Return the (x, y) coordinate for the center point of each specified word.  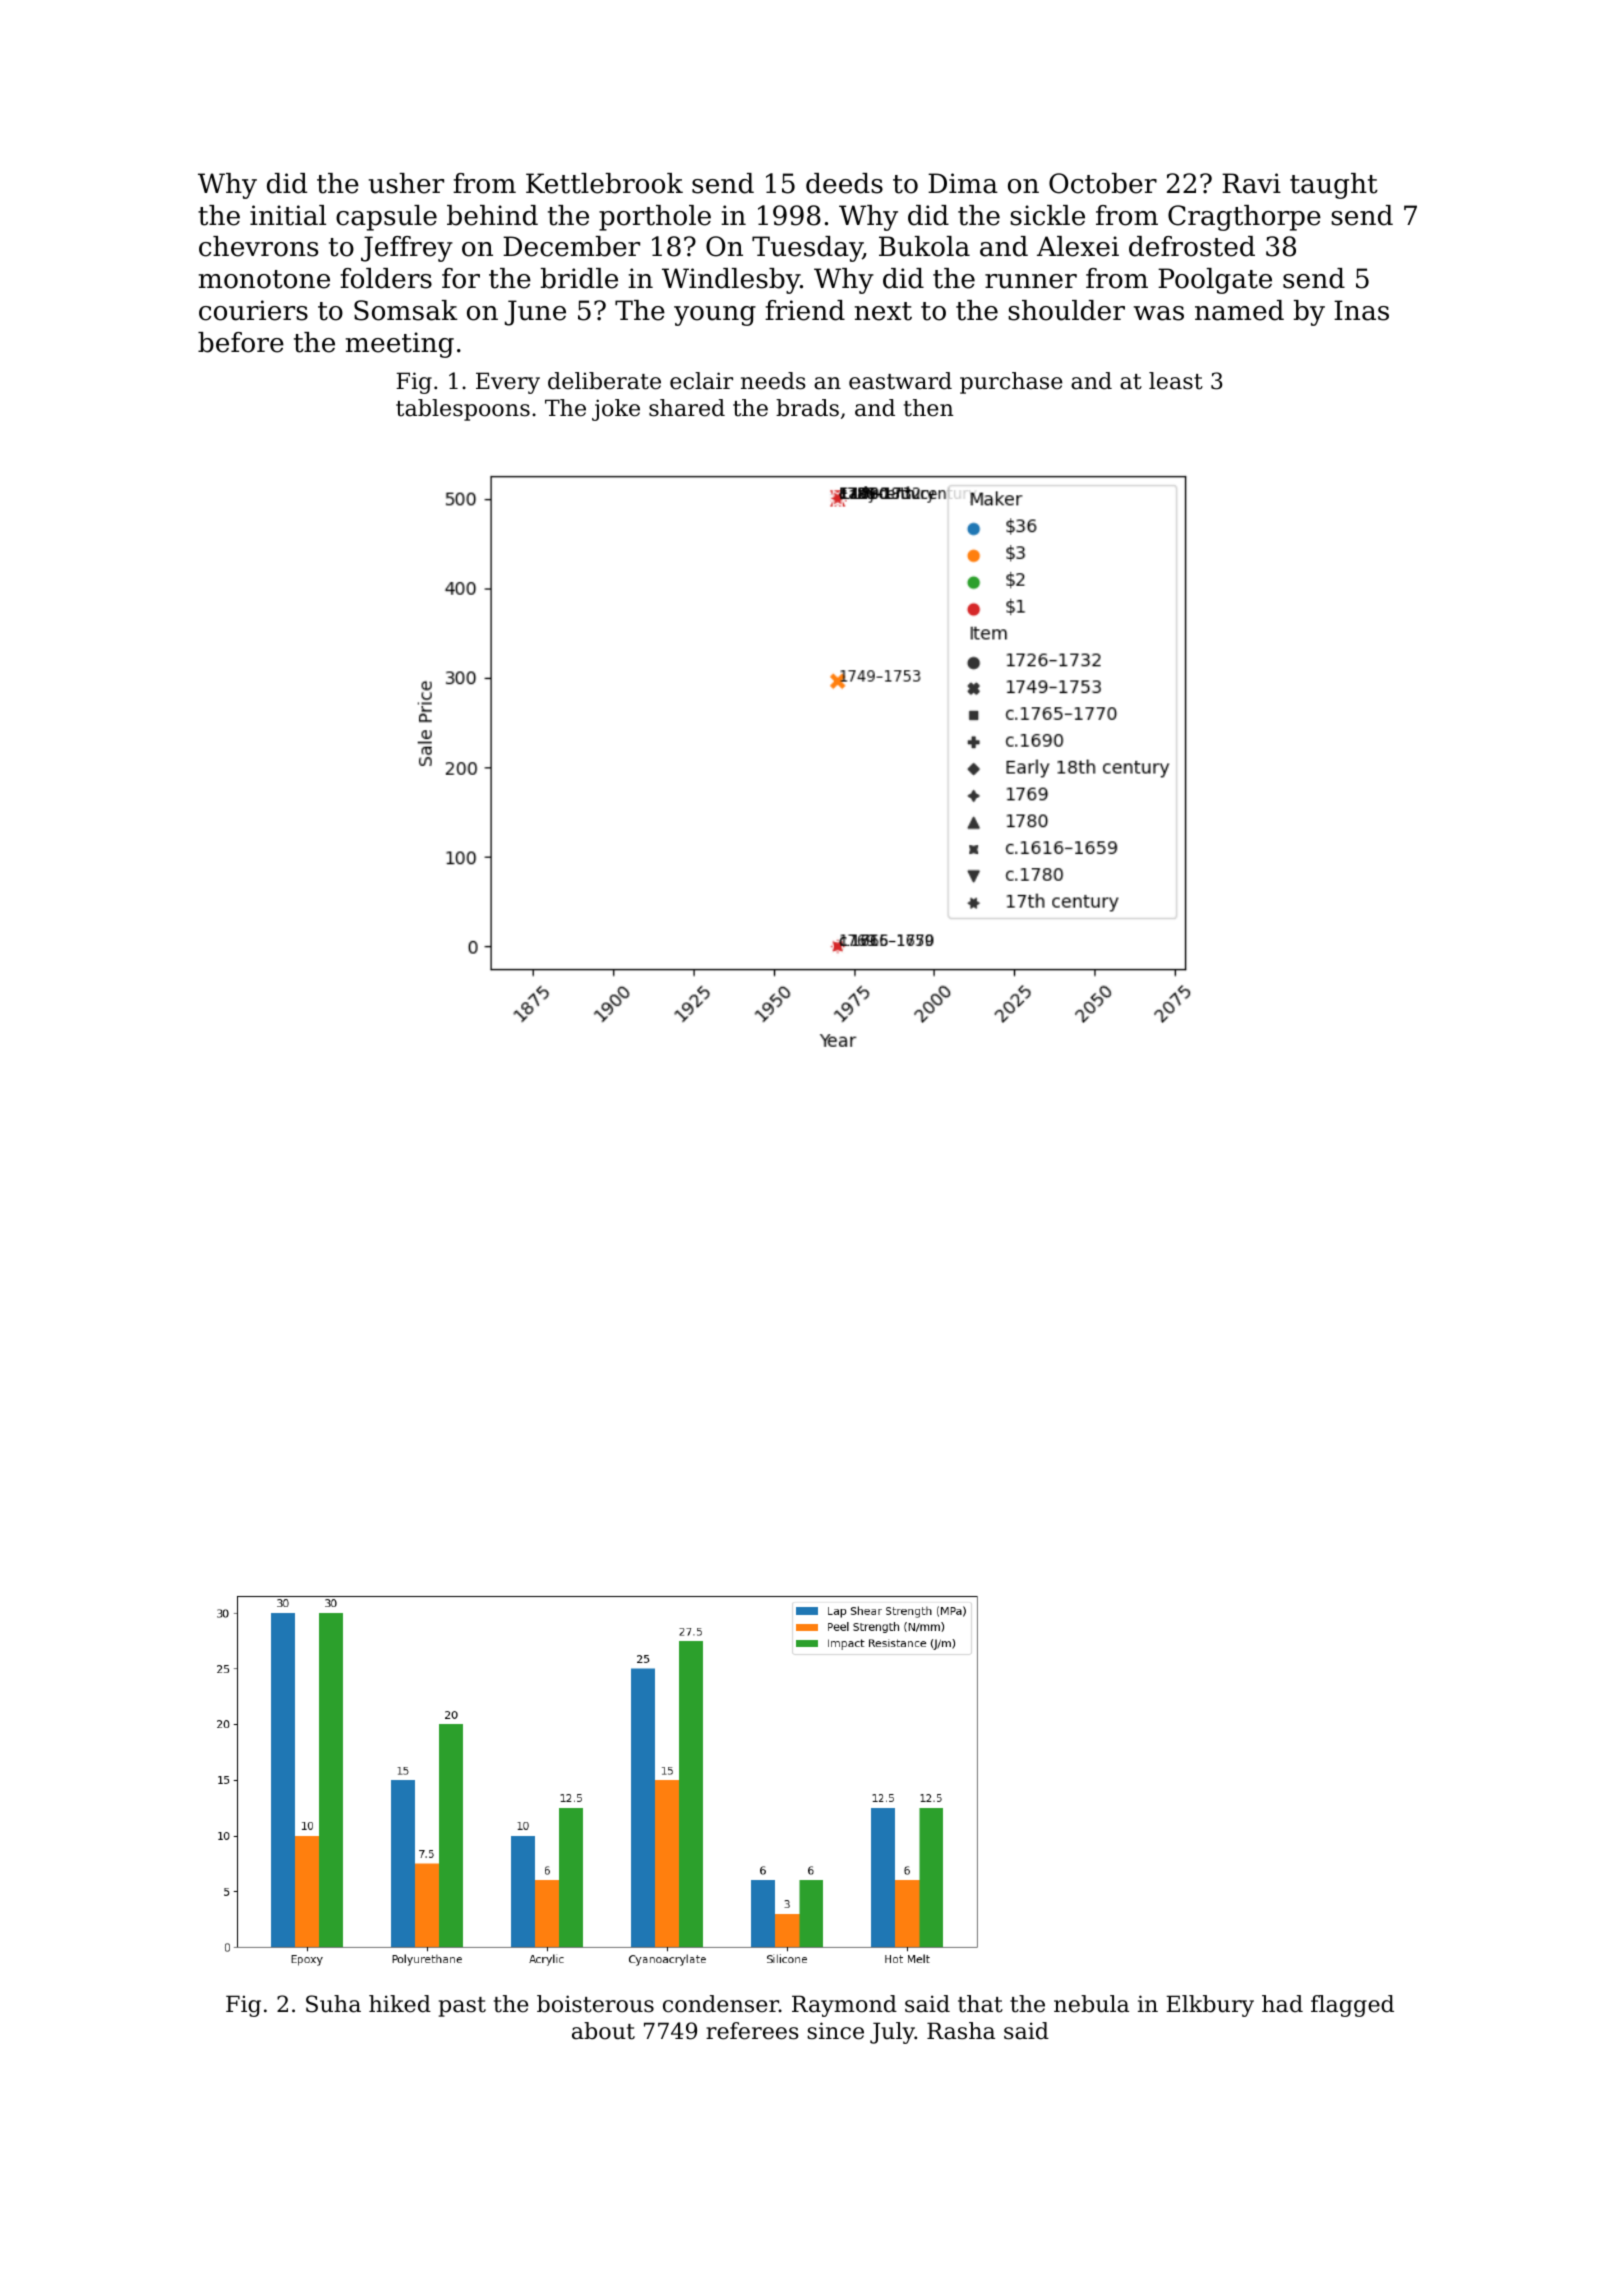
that (980, 2004)
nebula (1091, 2004)
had (1282, 2004)
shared (687, 408)
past (462, 2007)
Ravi (1251, 183)
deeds (844, 183)
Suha (333, 2004)
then (928, 408)
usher (406, 183)
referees (752, 2031)
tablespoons (463, 410)
